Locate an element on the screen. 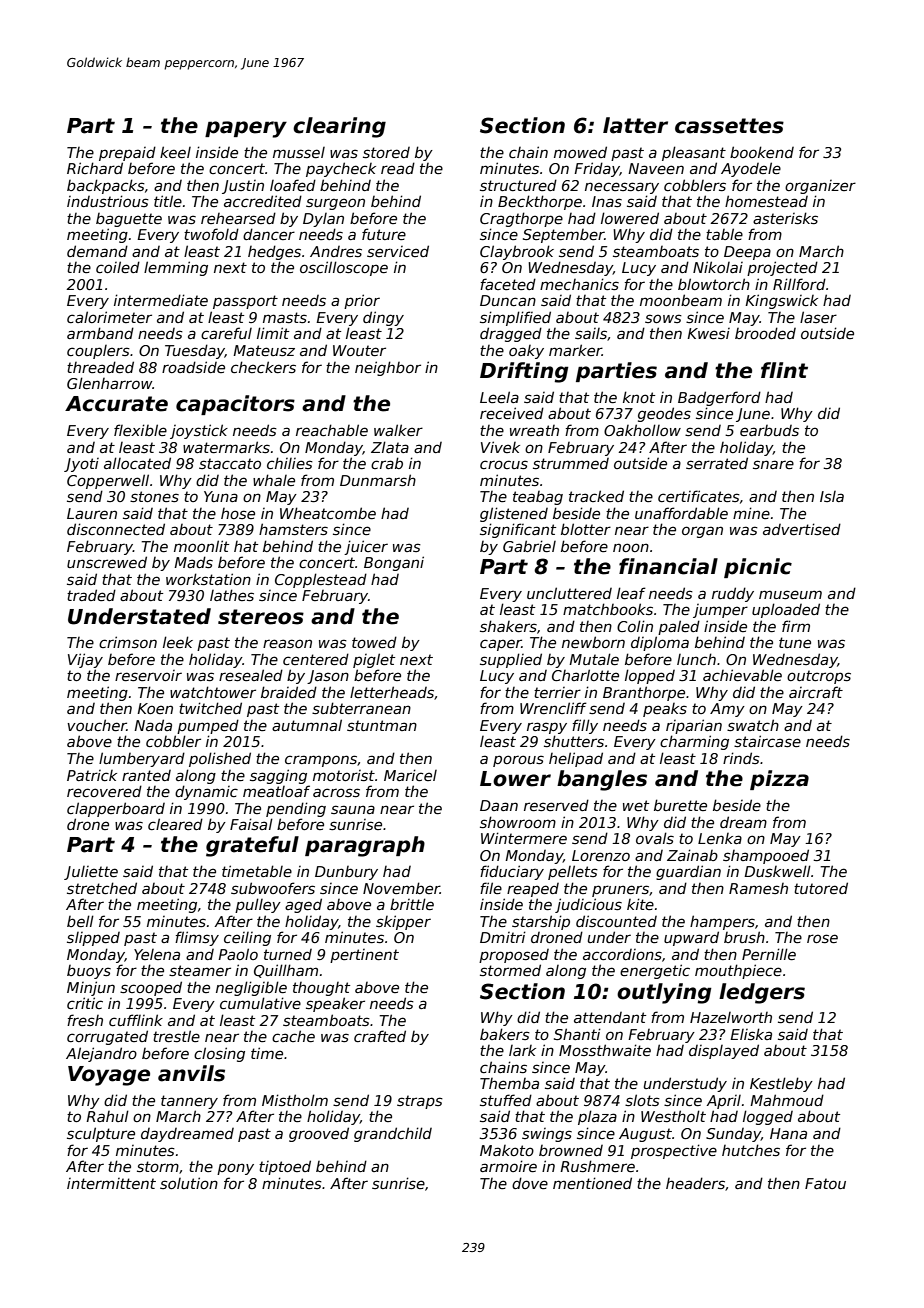 This screenshot has width=924, height=1308. baguette is located at coordinates (129, 220).
